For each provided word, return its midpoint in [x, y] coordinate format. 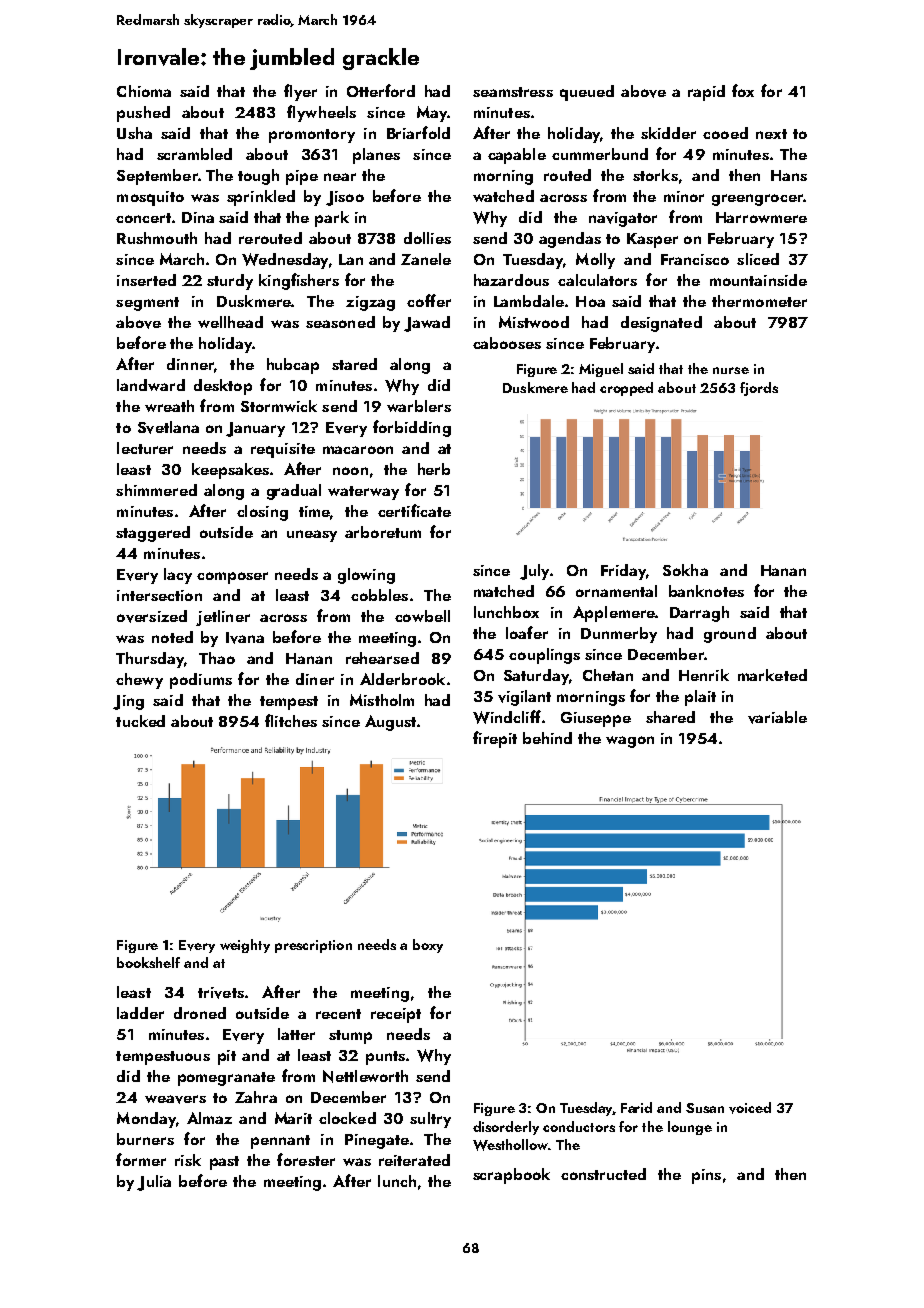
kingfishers [299, 281]
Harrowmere [761, 217]
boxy [428, 946]
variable [777, 717]
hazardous [511, 280]
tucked [140, 721]
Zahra [256, 1097]
